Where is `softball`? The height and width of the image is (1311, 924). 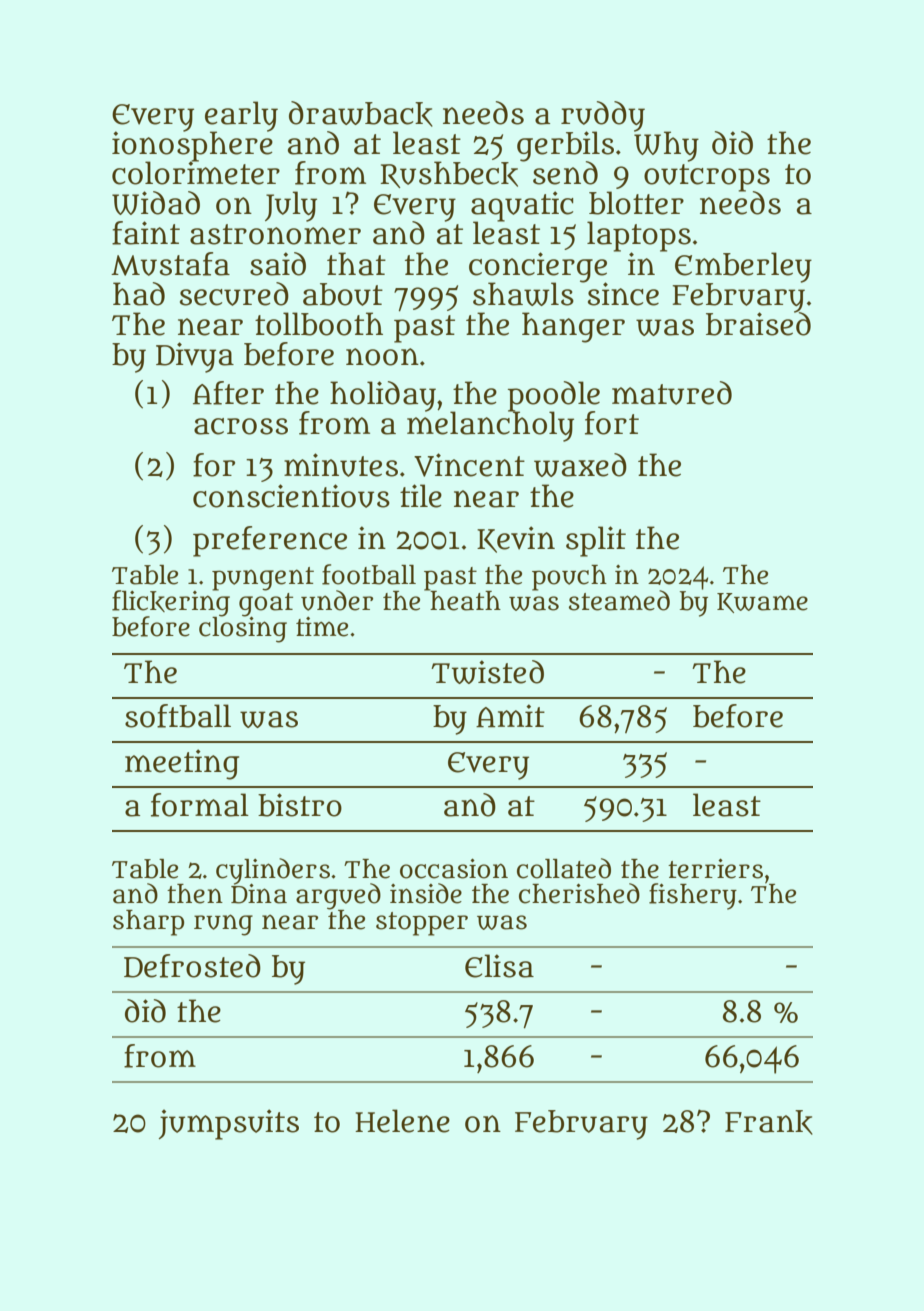
softball is located at coordinates (178, 716).
